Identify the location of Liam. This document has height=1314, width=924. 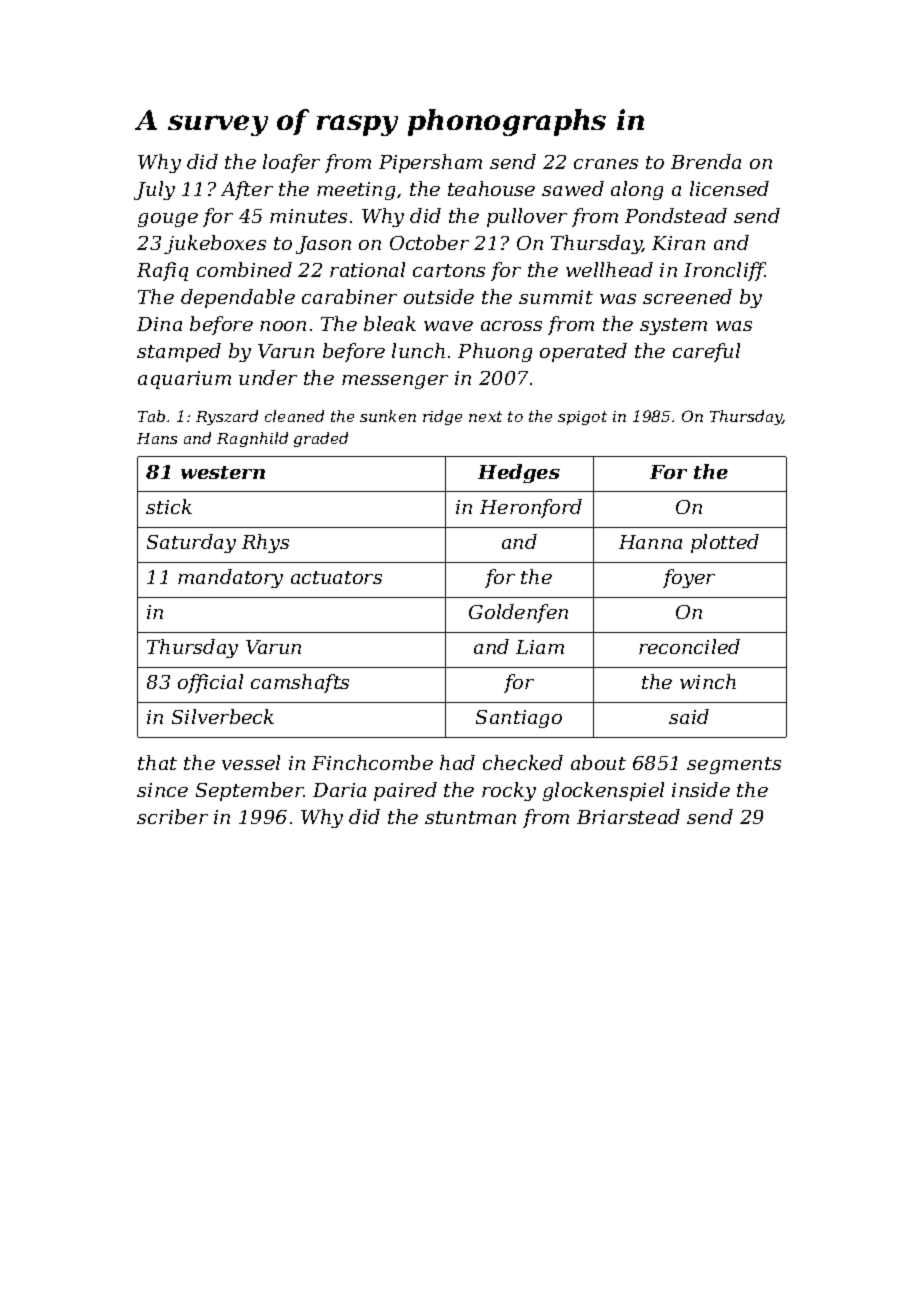
(540, 647).
